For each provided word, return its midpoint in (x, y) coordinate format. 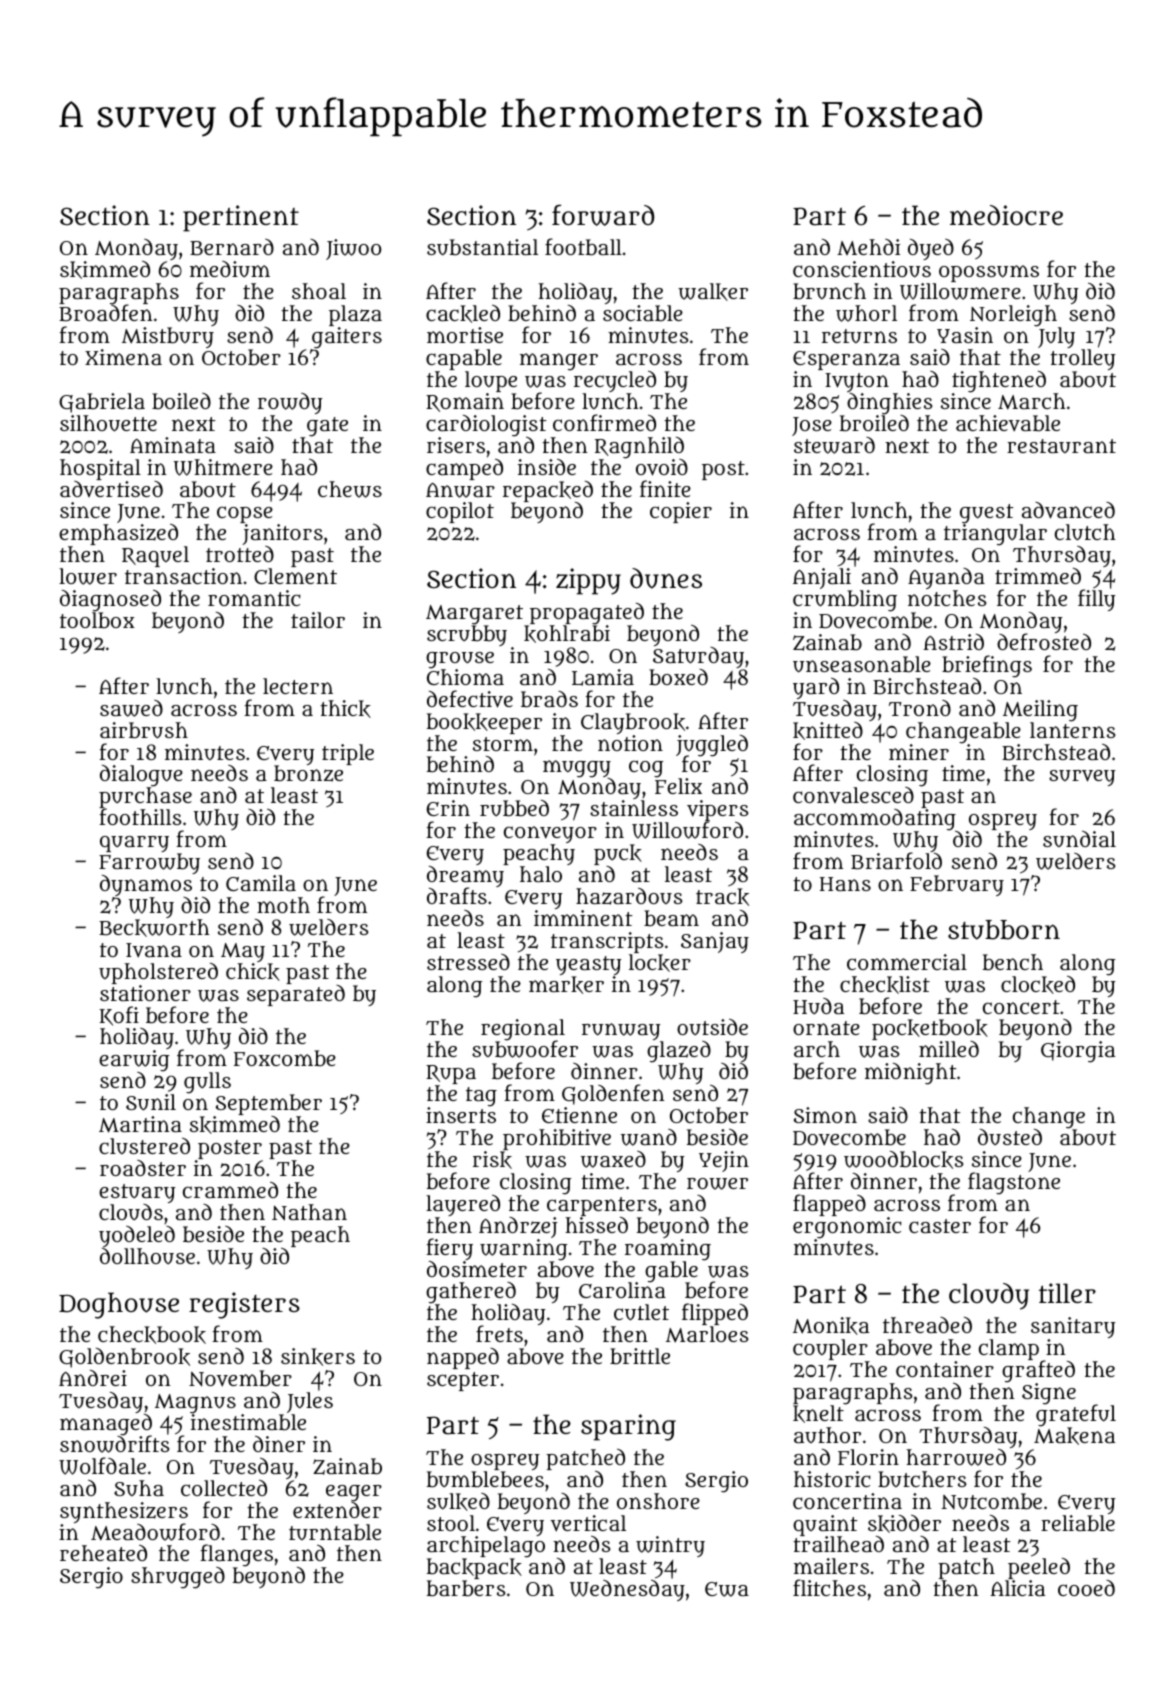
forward (603, 215)
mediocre (1006, 215)
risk (492, 1160)
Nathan (309, 1212)
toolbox (97, 620)
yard (816, 688)
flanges (236, 1555)
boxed (678, 677)
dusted (1010, 1137)
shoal (319, 291)
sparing (628, 1427)
